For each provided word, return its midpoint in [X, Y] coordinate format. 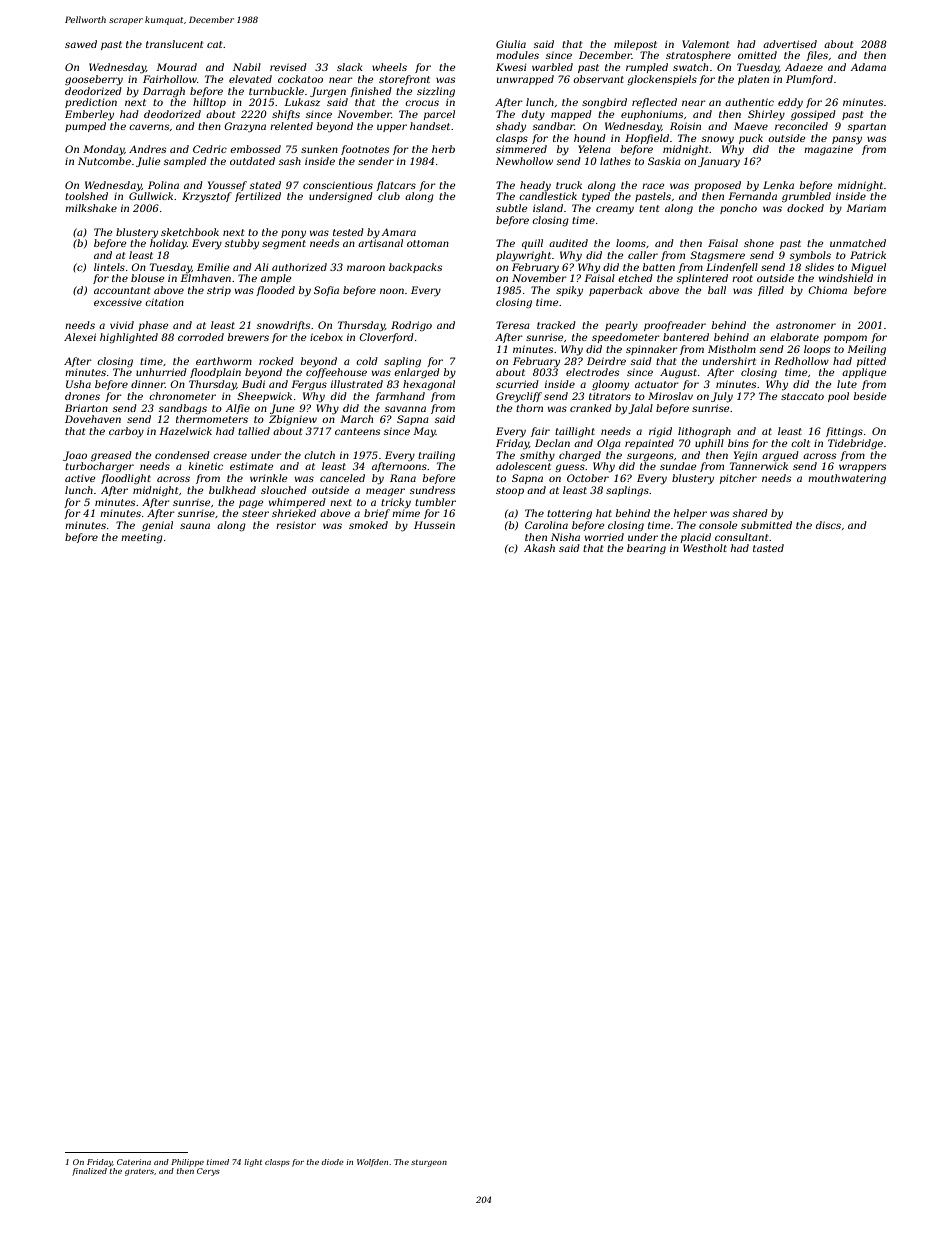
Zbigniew [293, 420]
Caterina [134, 1162]
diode [332, 1162]
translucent [174, 44]
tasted [768, 548]
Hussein [434, 525]
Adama [868, 67]
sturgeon [429, 1163]
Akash [539, 548]
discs [828, 525]
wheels [389, 67]
